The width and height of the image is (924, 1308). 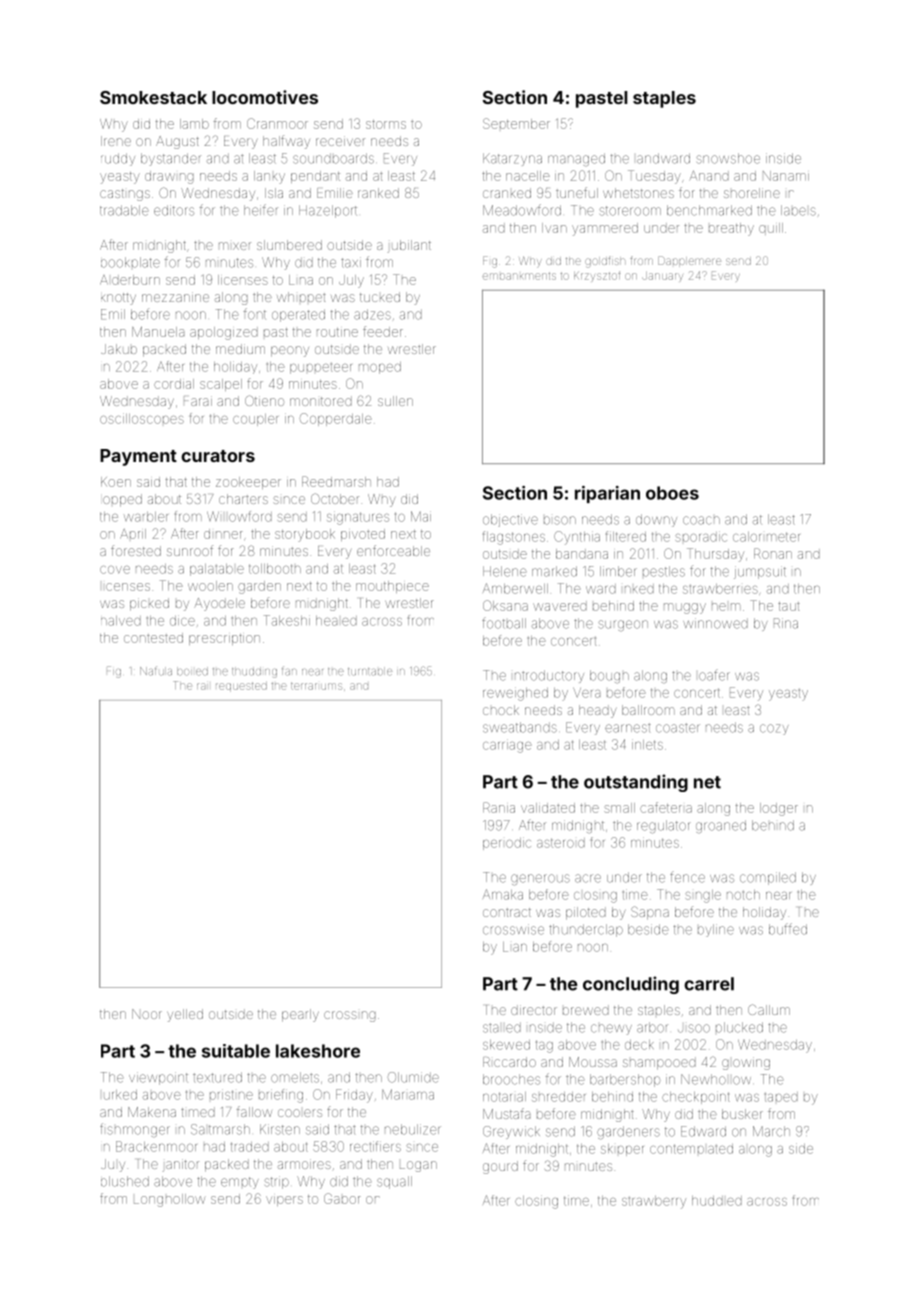 I want to click on terrariums, so click(x=316, y=686).
